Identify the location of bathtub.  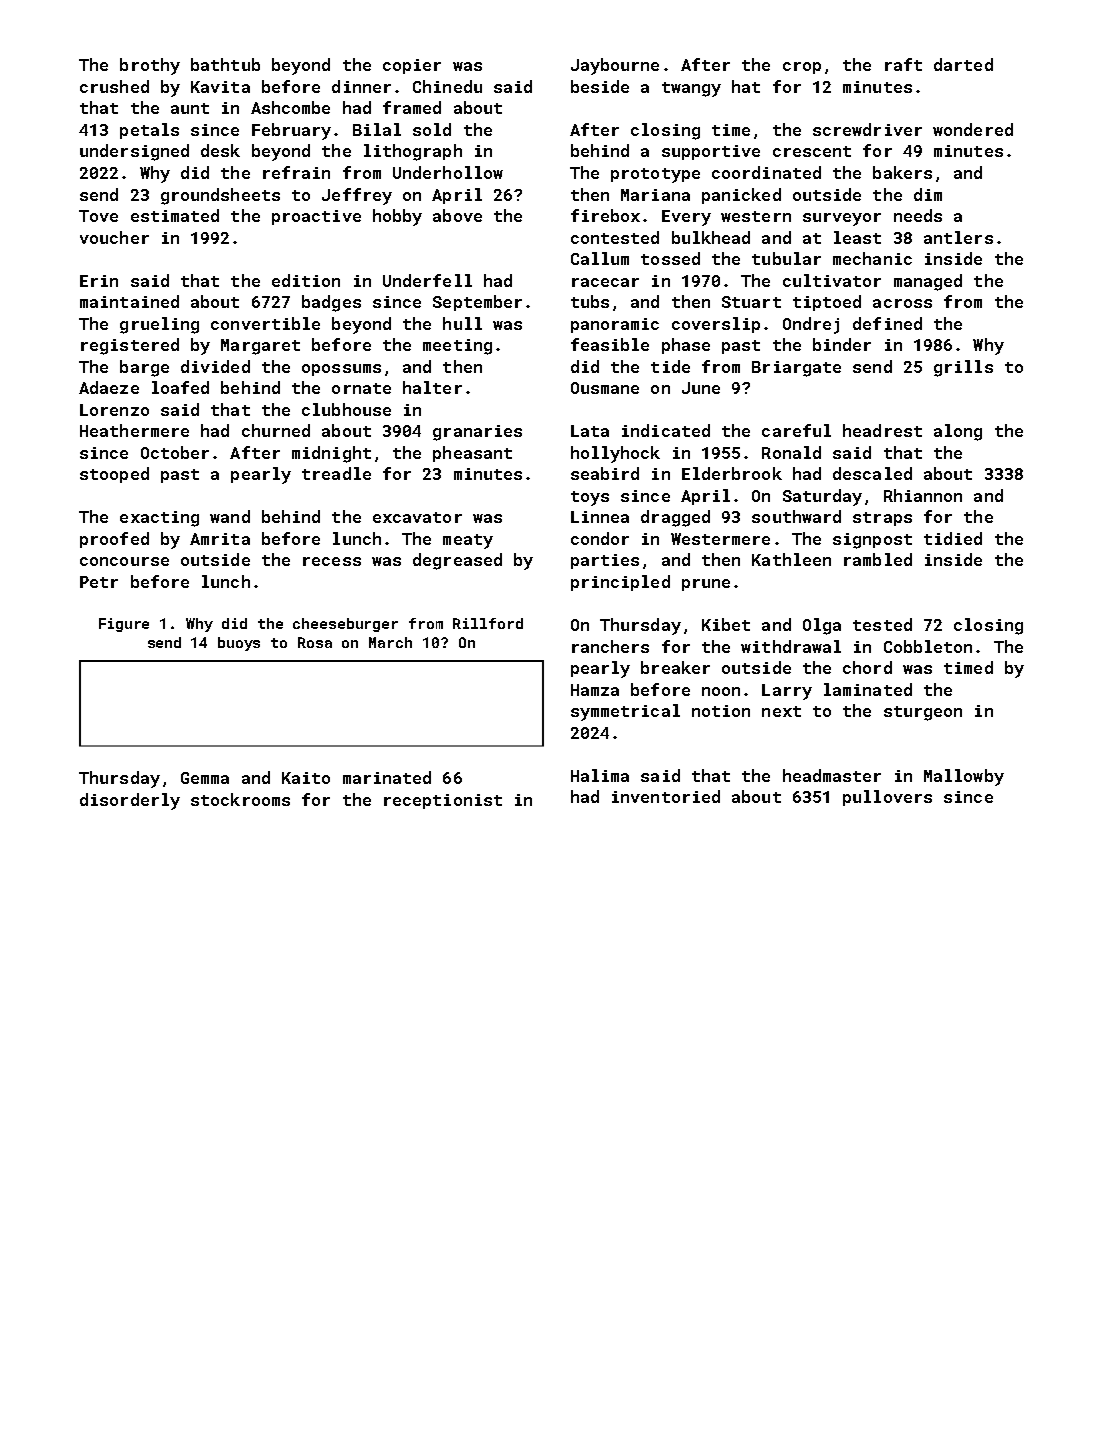
(225, 64).
